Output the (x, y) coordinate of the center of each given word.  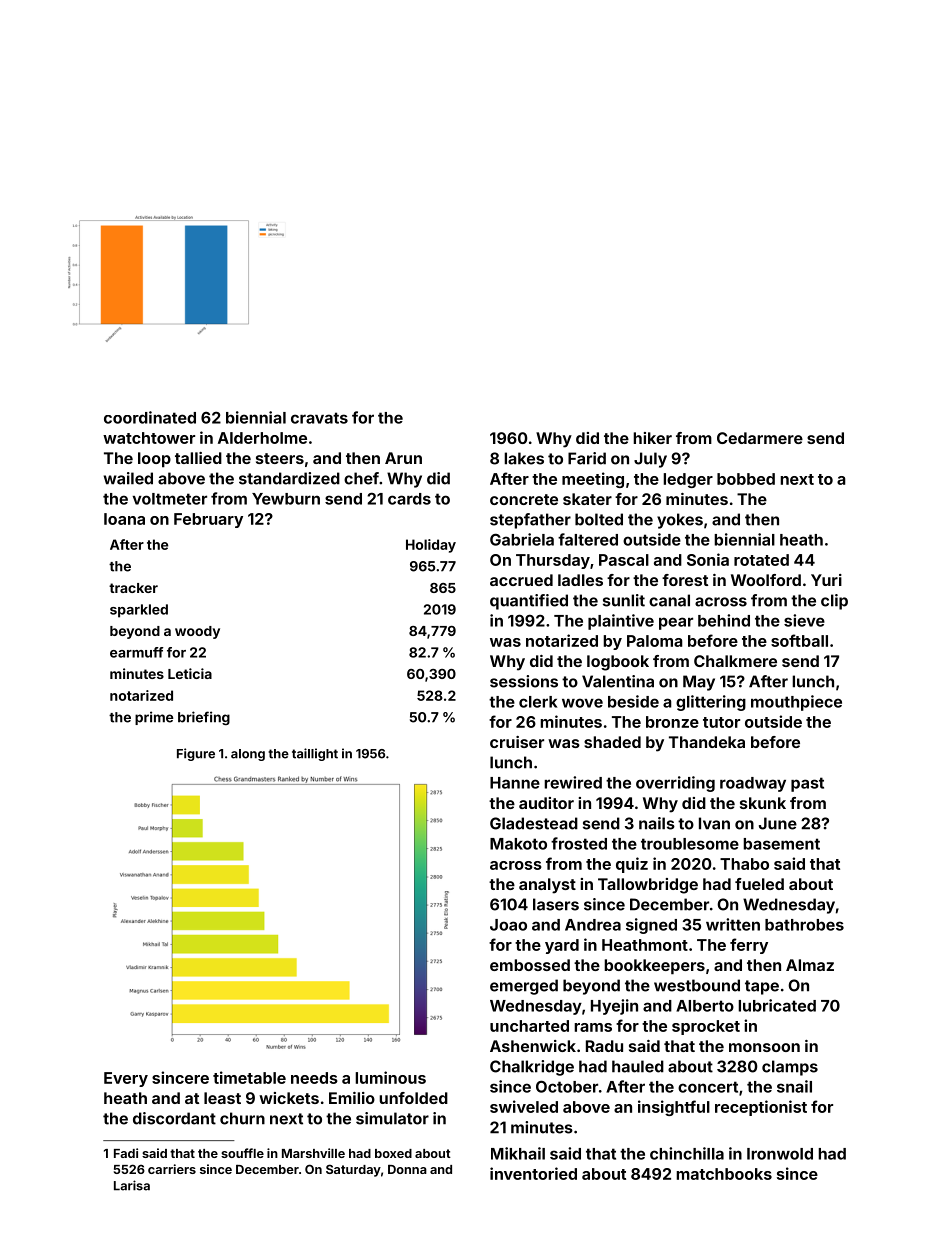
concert (708, 1087)
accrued (521, 580)
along (248, 755)
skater (587, 499)
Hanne (515, 783)
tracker (133, 588)
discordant (174, 1118)
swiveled (524, 1106)
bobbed (746, 479)
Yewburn (286, 499)
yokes (680, 521)
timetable (249, 1077)
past (807, 784)
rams (593, 1027)
